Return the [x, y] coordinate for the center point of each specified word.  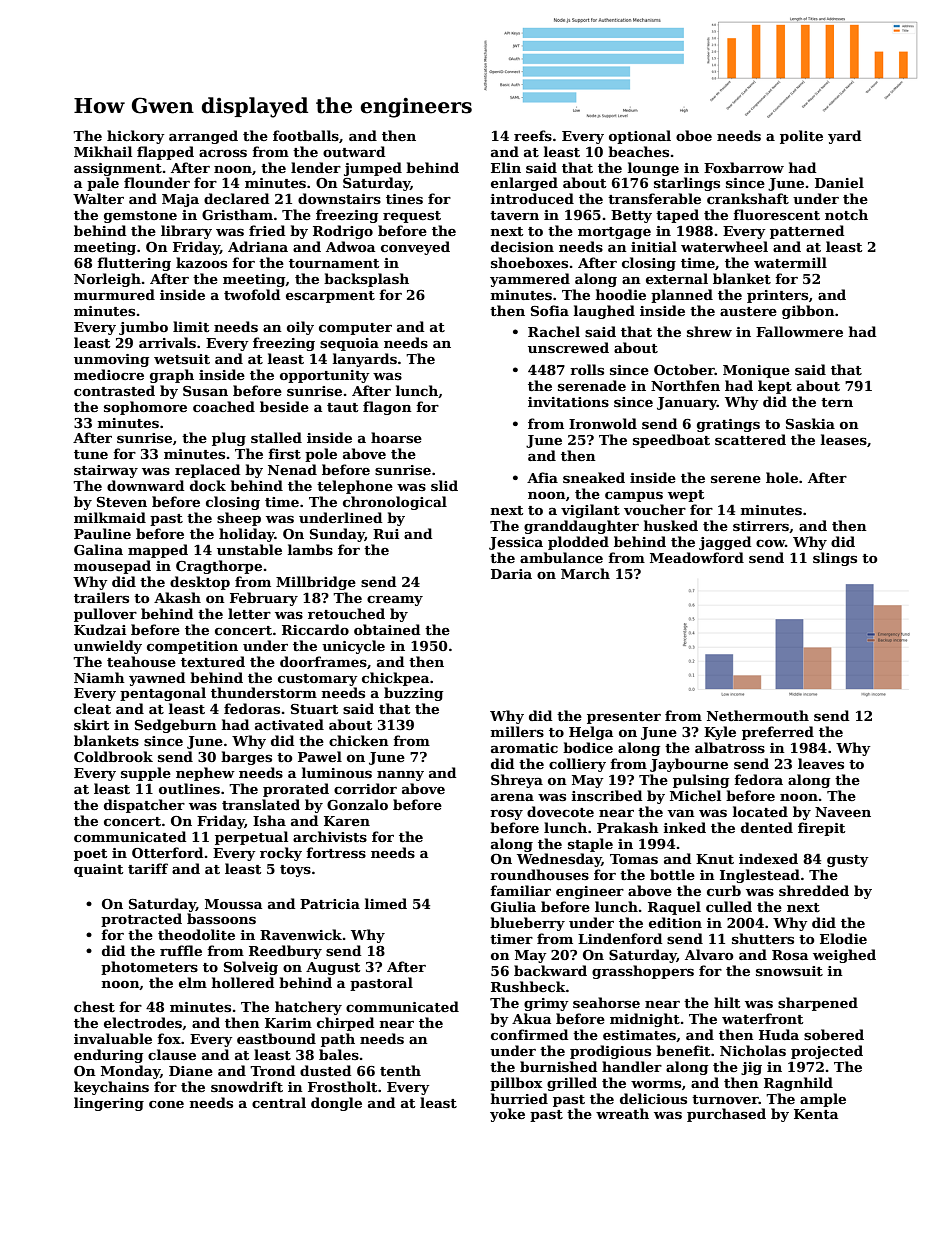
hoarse [396, 437]
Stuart [314, 709]
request [412, 217]
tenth [400, 1070]
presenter [624, 718]
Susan [205, 391]
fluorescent [776, 214]
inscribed [607, 795]
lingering [109, 1104]
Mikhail [103, 151]
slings [835, 559]
